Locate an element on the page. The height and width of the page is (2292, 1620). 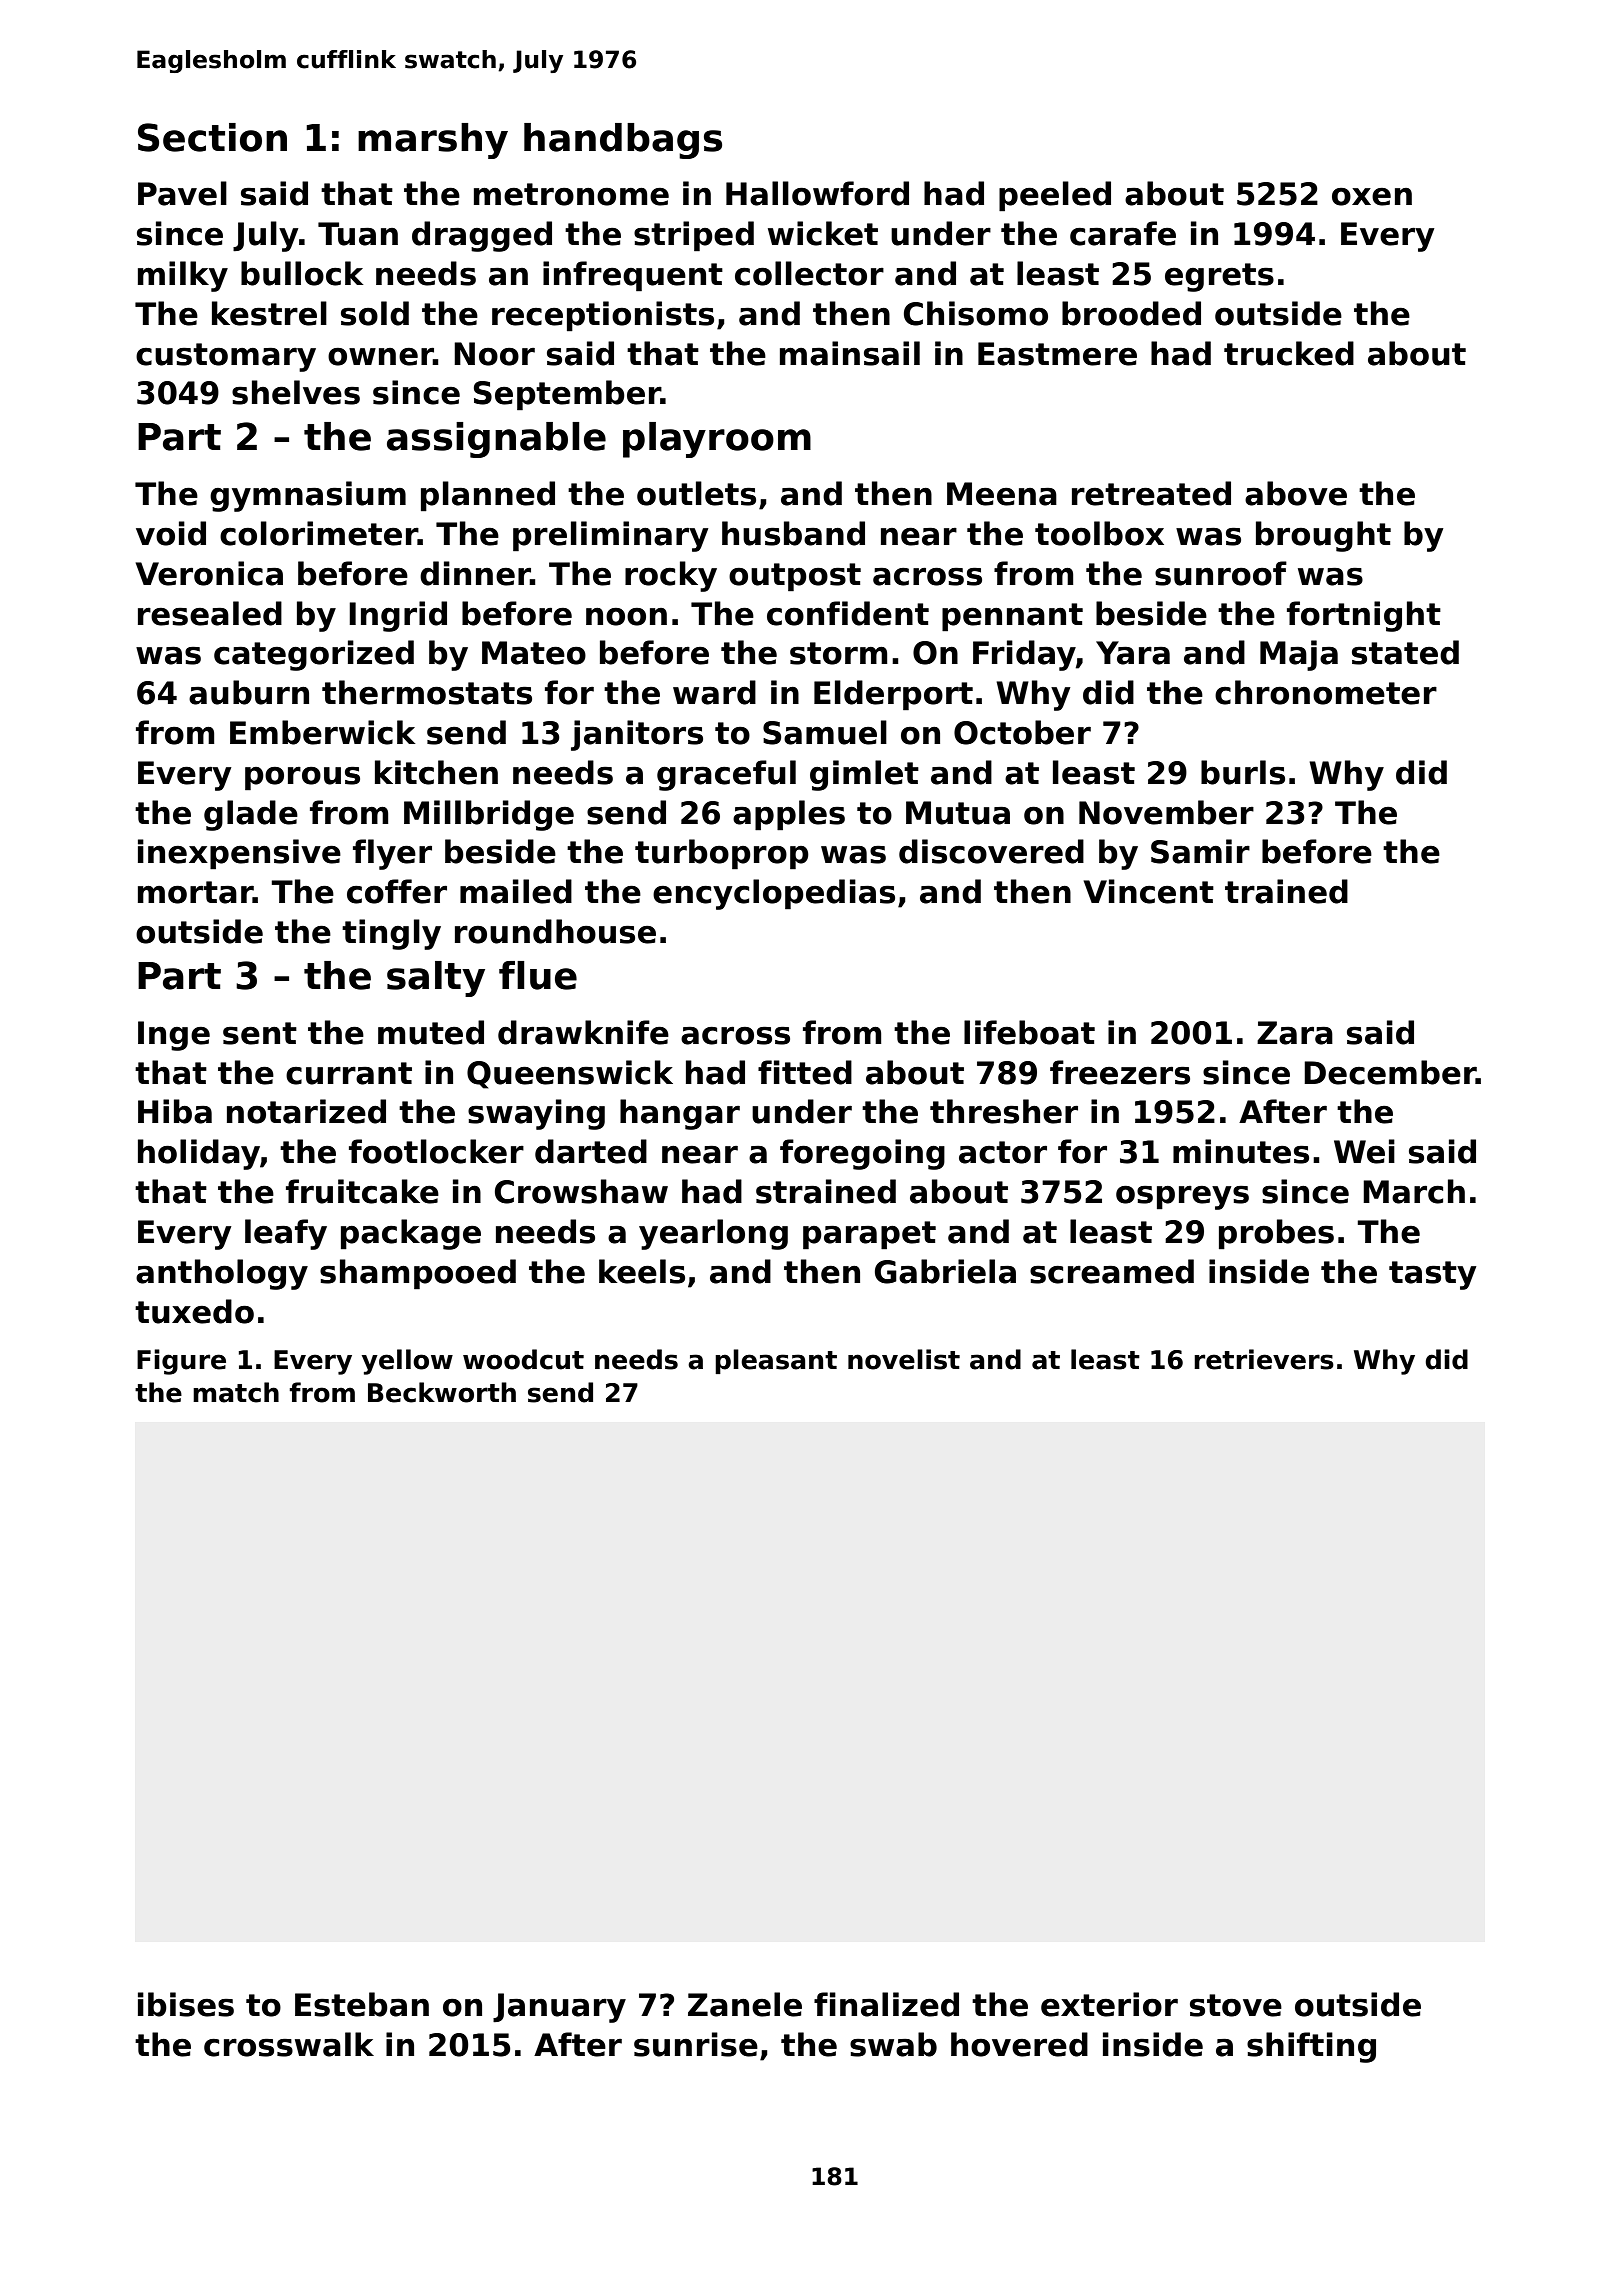
match is located at coordinates (236, 1392).
